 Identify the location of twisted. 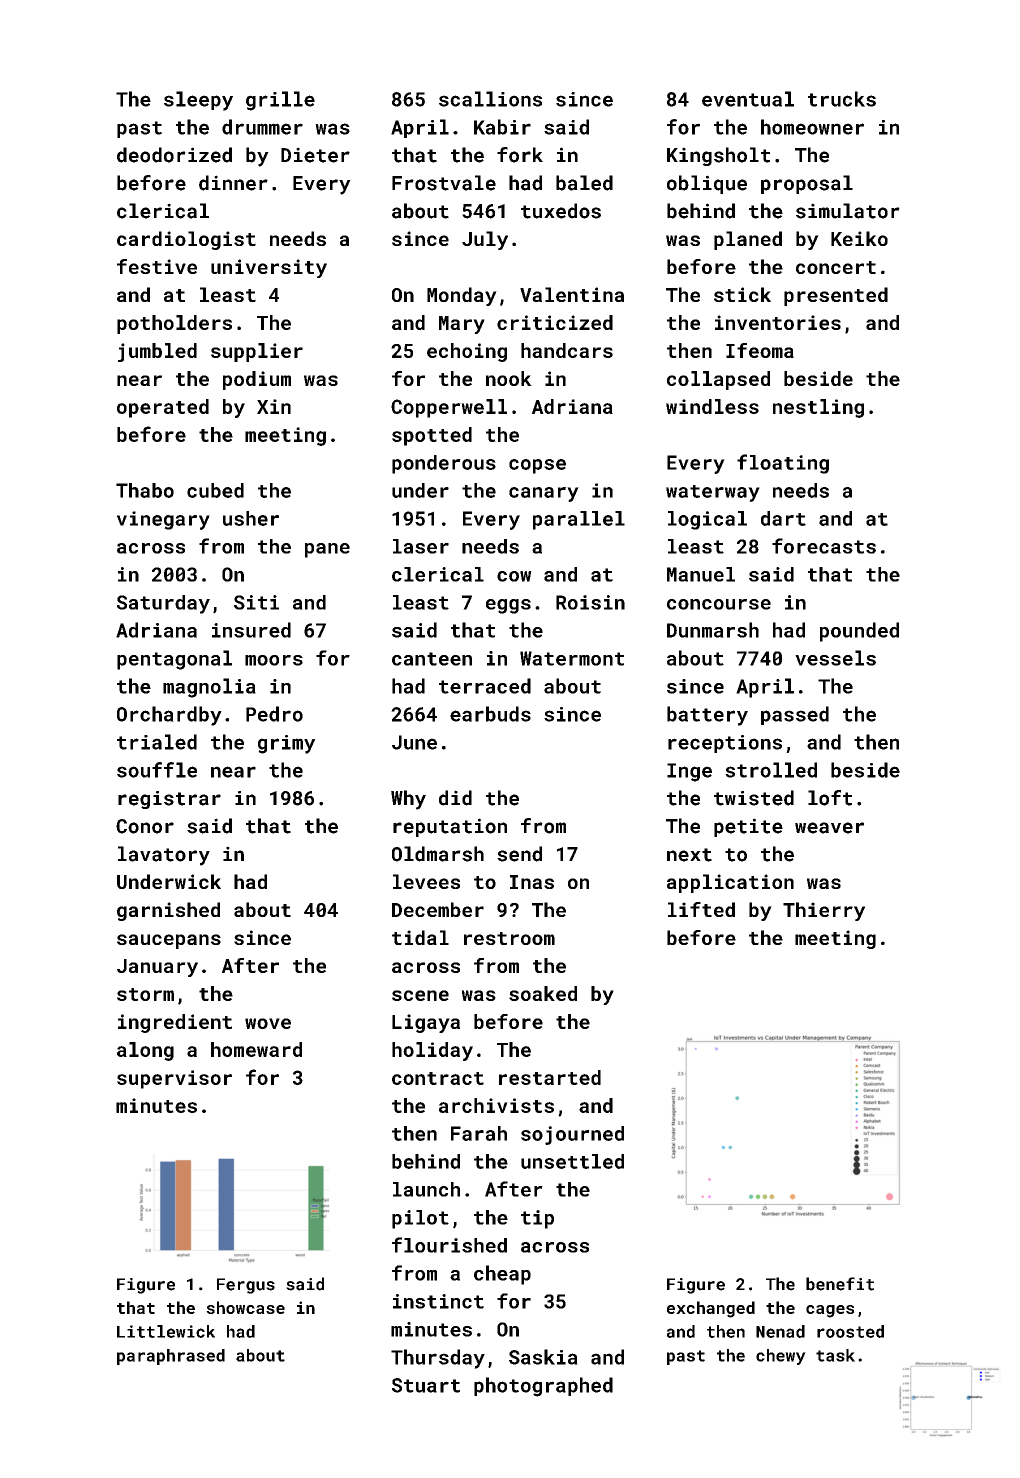
(754, 798).
